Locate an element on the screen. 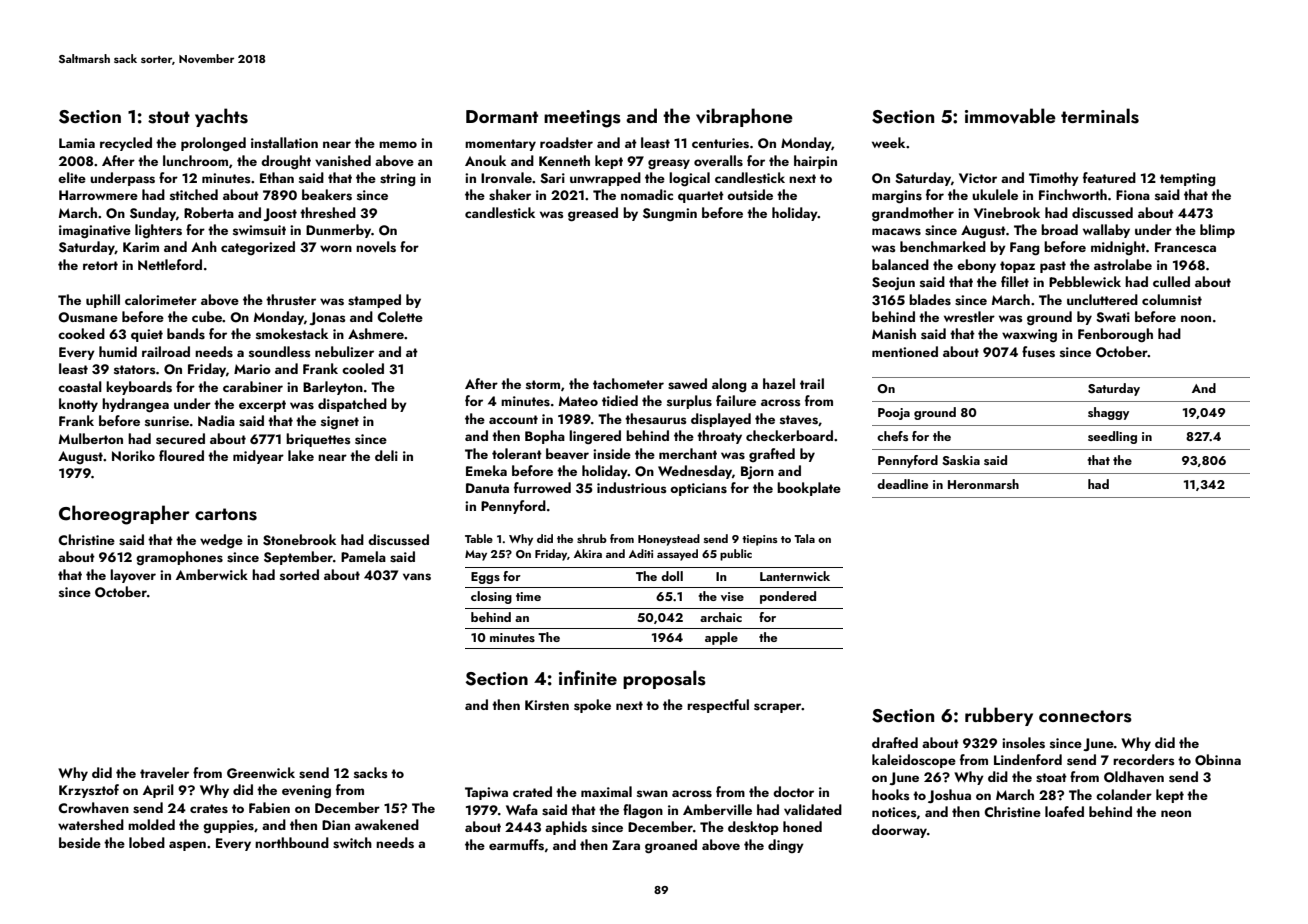 This screenshot has height=924, width=1308. connectors is located at coordinates (1085, 716).
